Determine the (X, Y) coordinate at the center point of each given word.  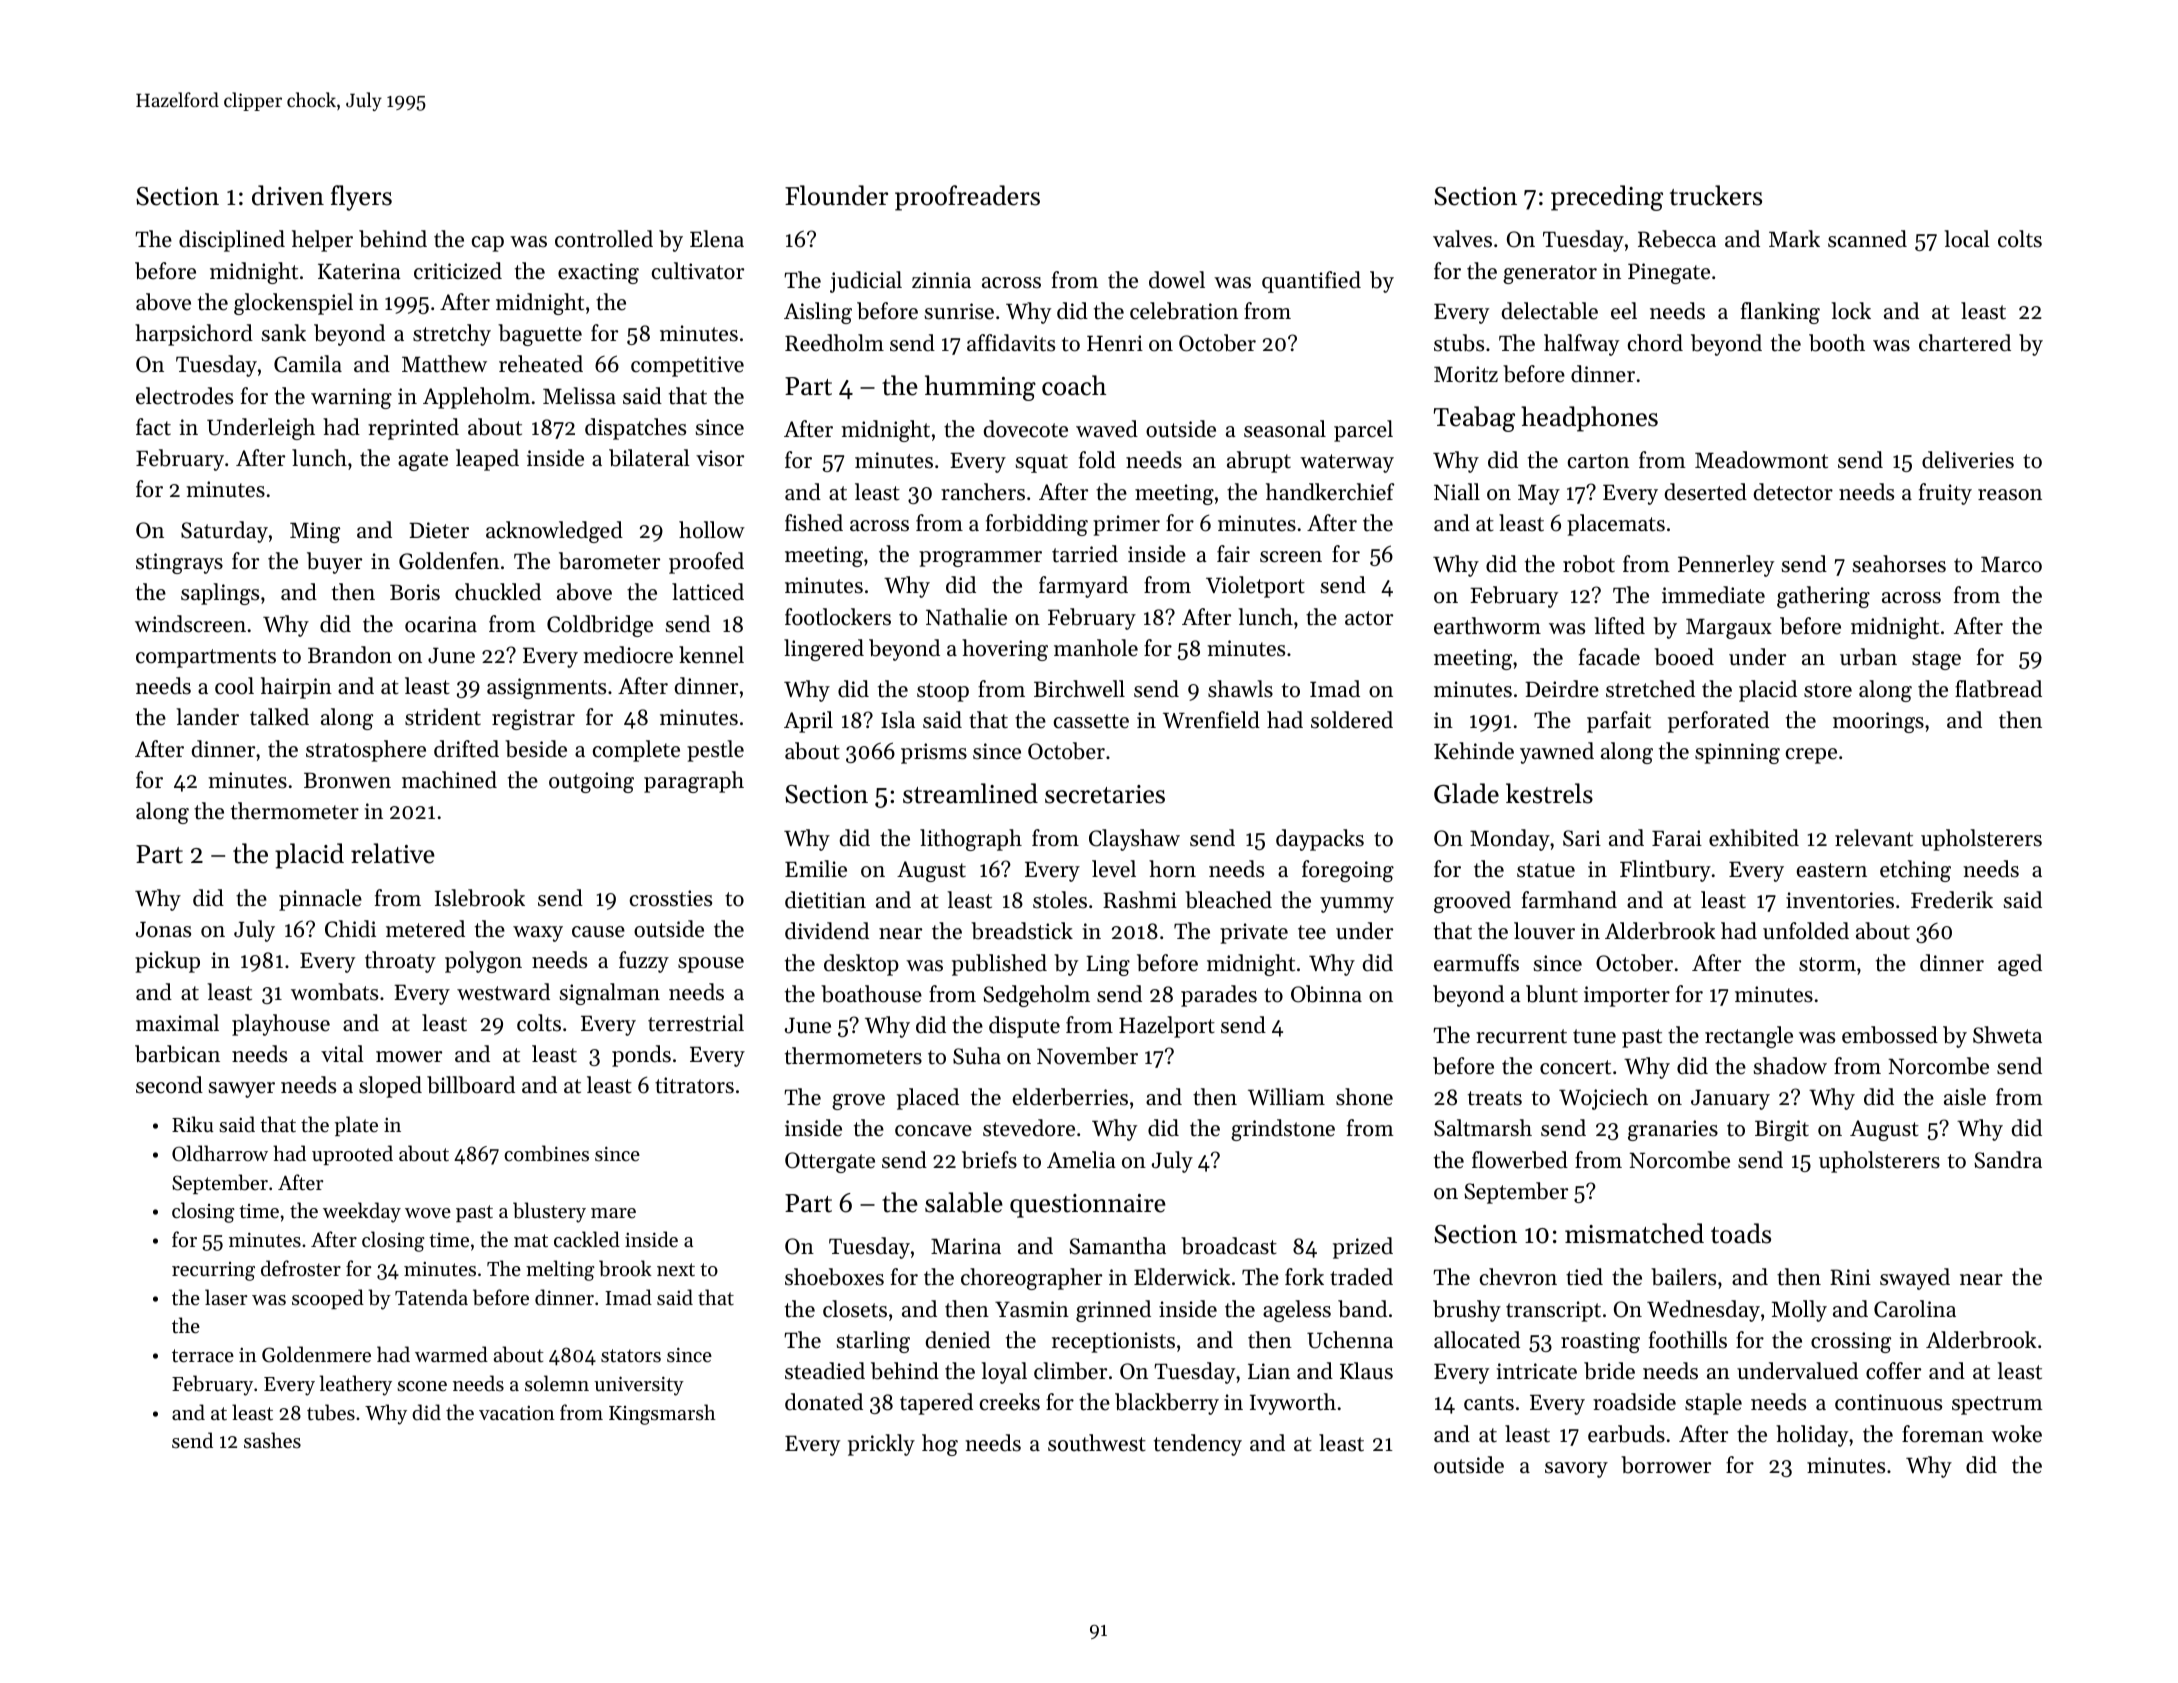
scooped (328, 1299)
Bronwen (347, 780)
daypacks (1320, 840)
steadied (825, 1371)
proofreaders (967, 198)
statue (1546, 870)
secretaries (1105, 794)
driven (288, 195)
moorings (1878, 722)
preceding (1607, 198)
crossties (671, 898)
